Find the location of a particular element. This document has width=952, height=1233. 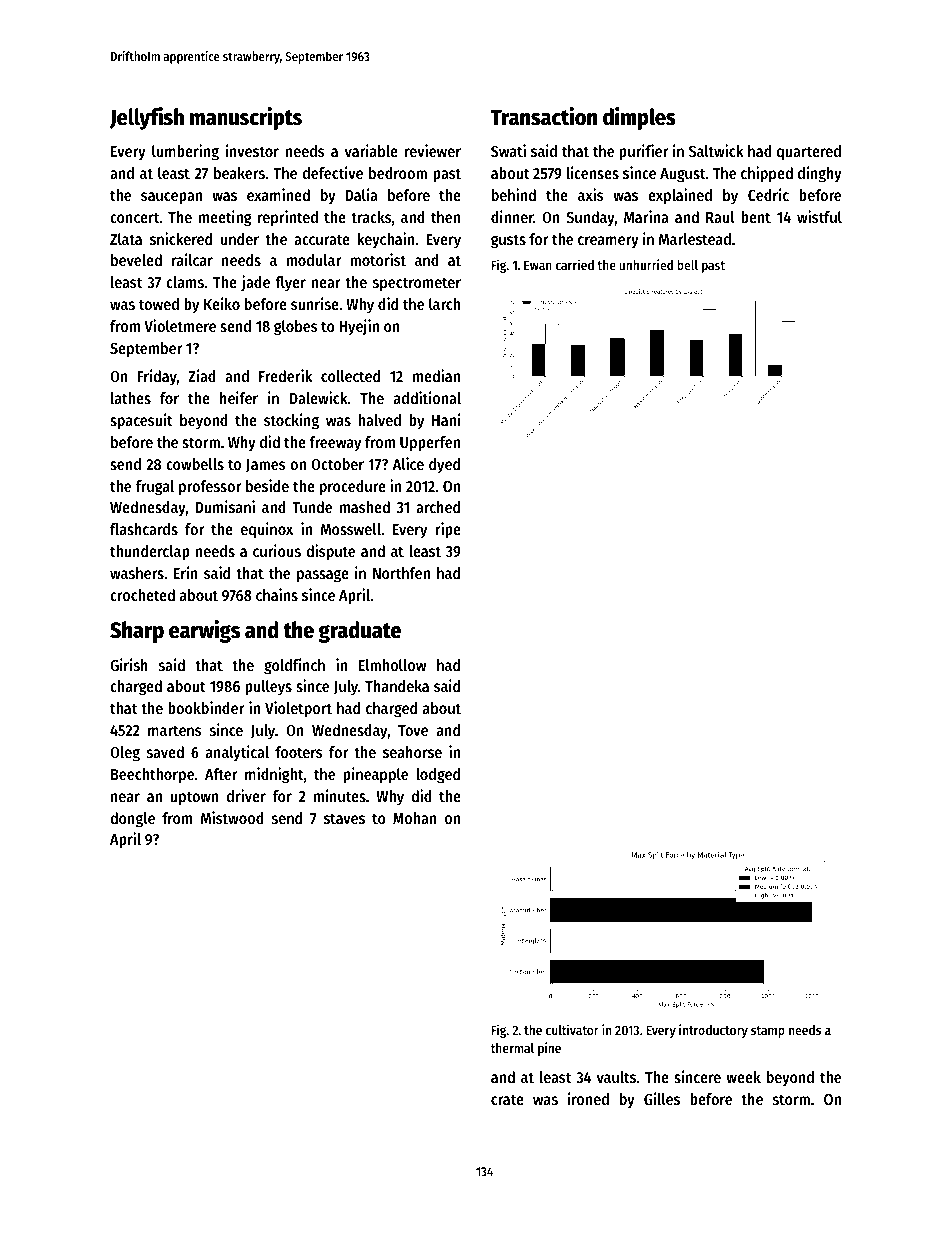

lodged is located at coordinates (438, 776).
